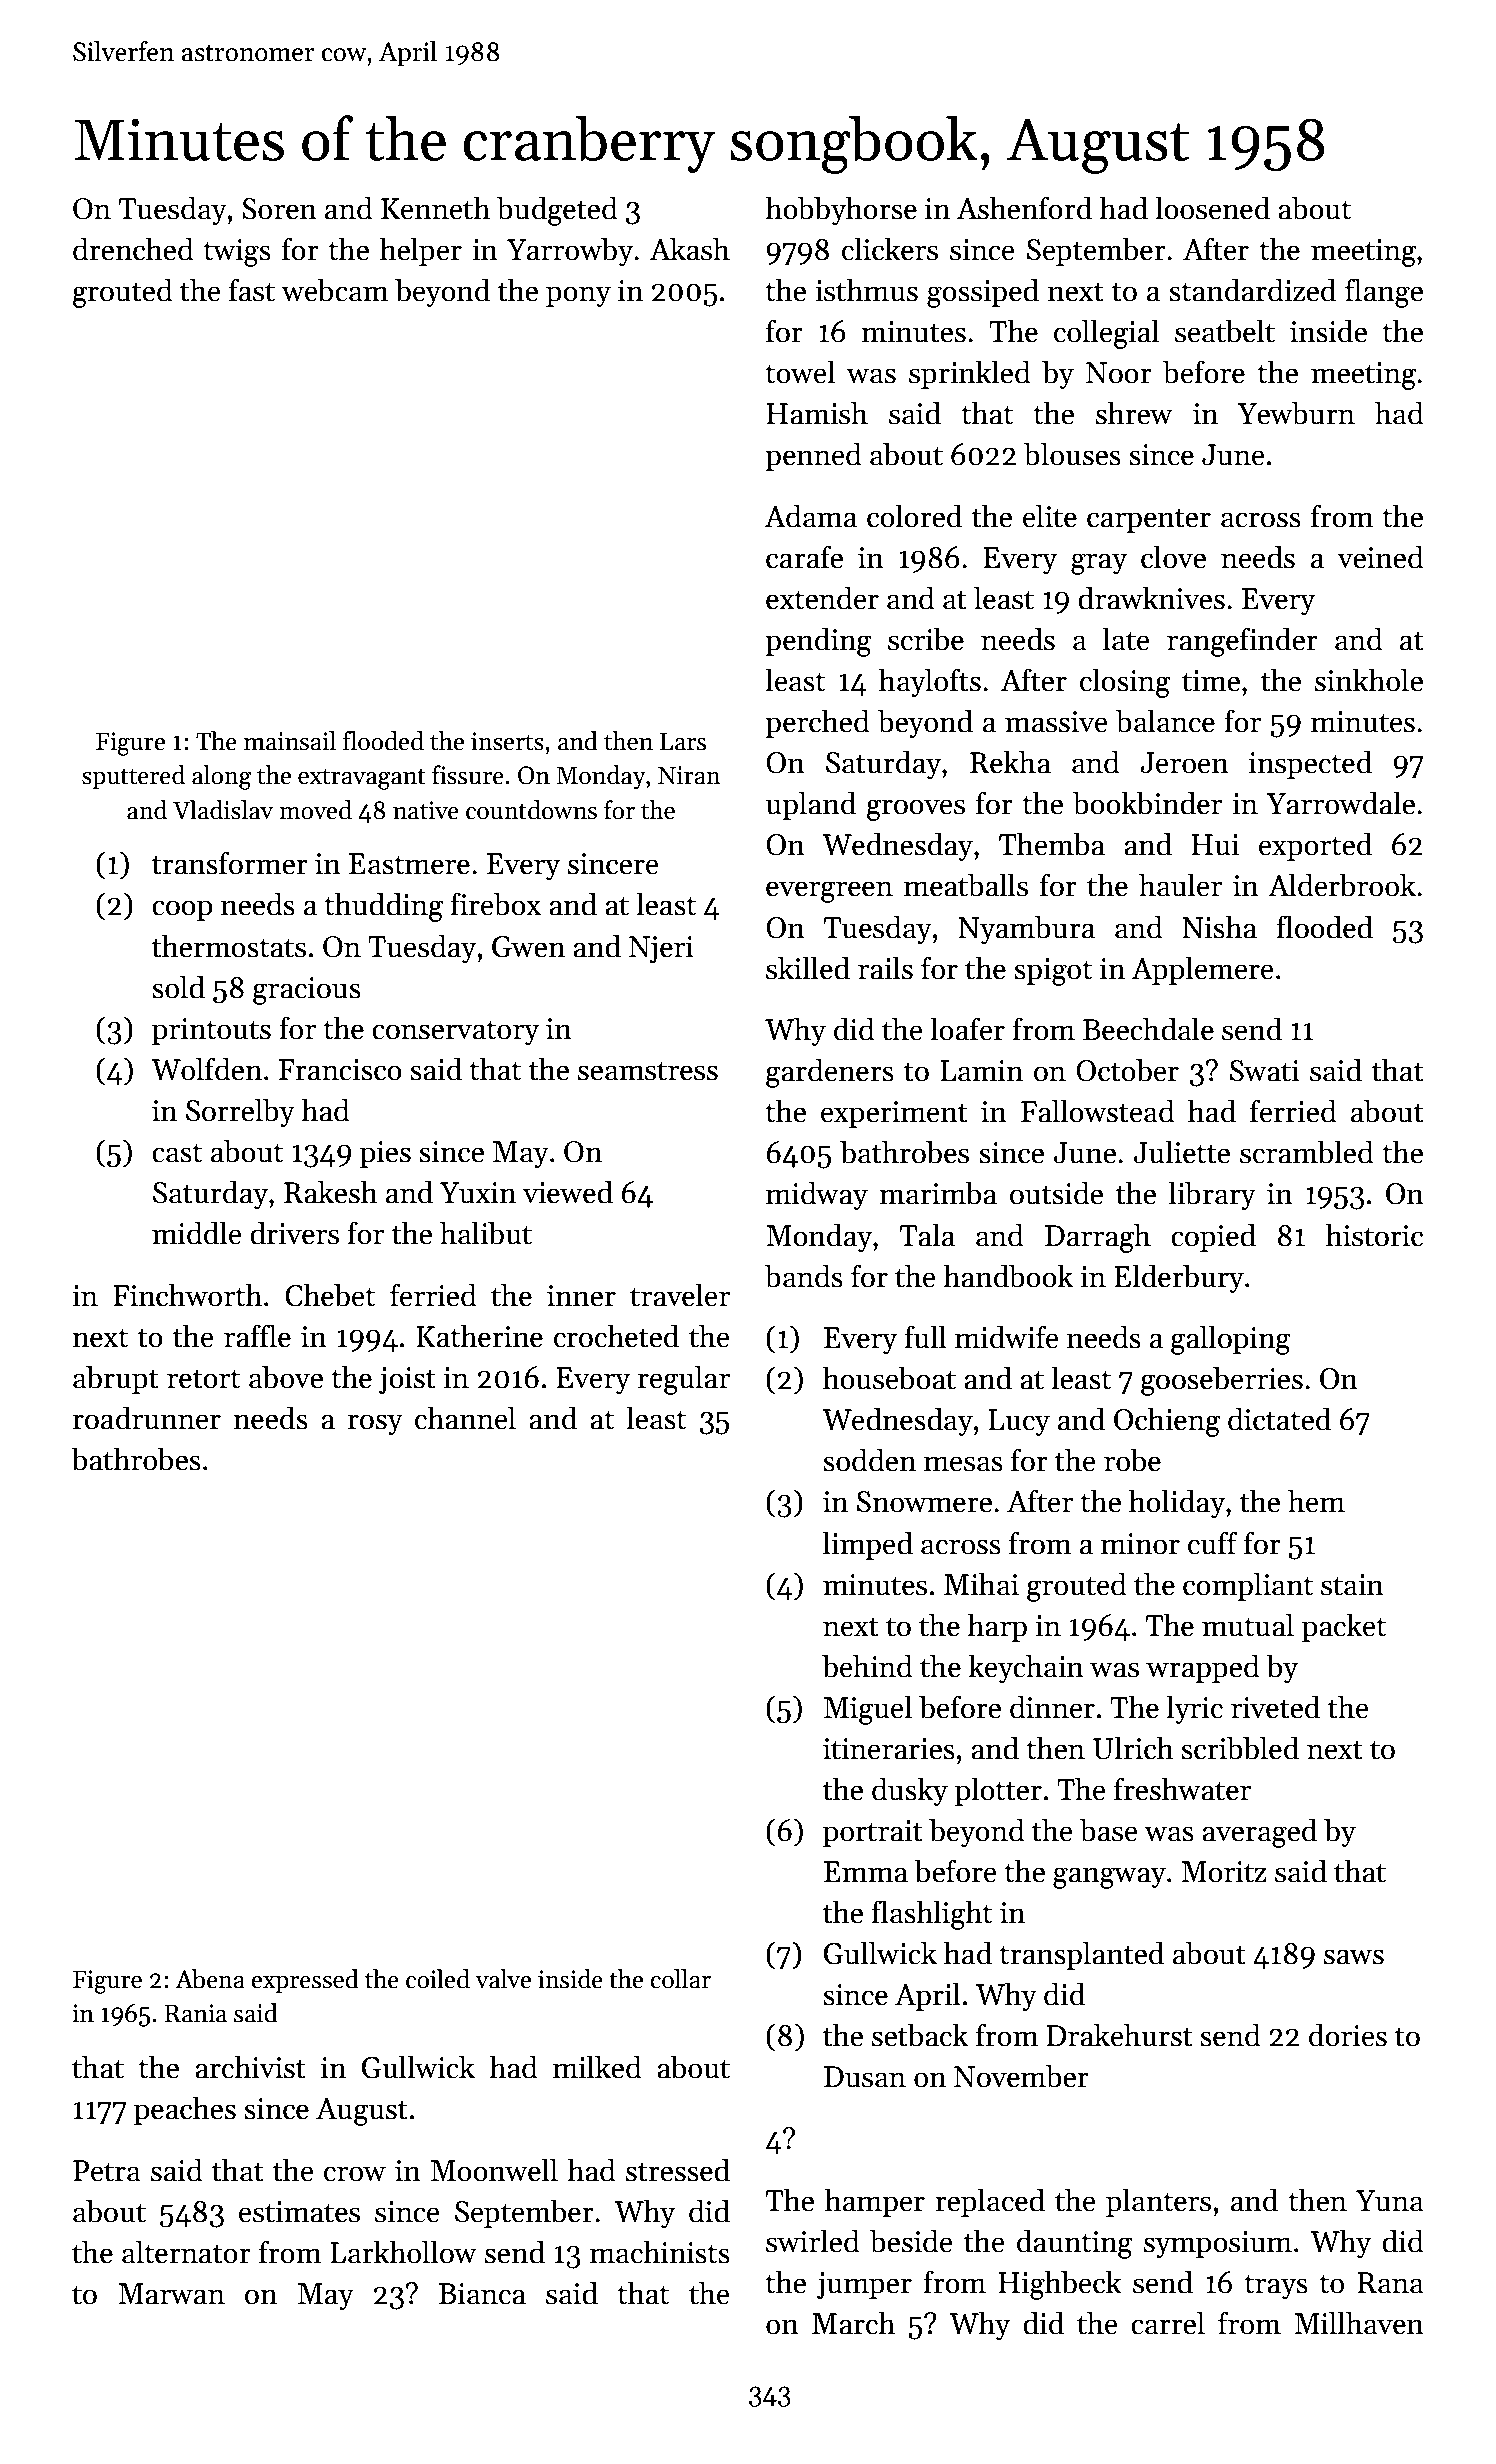 The width and height of the document is (1496, 2464). Describe the element at coordinates (661, 949) in the document. I see `Njeri` at that location.
